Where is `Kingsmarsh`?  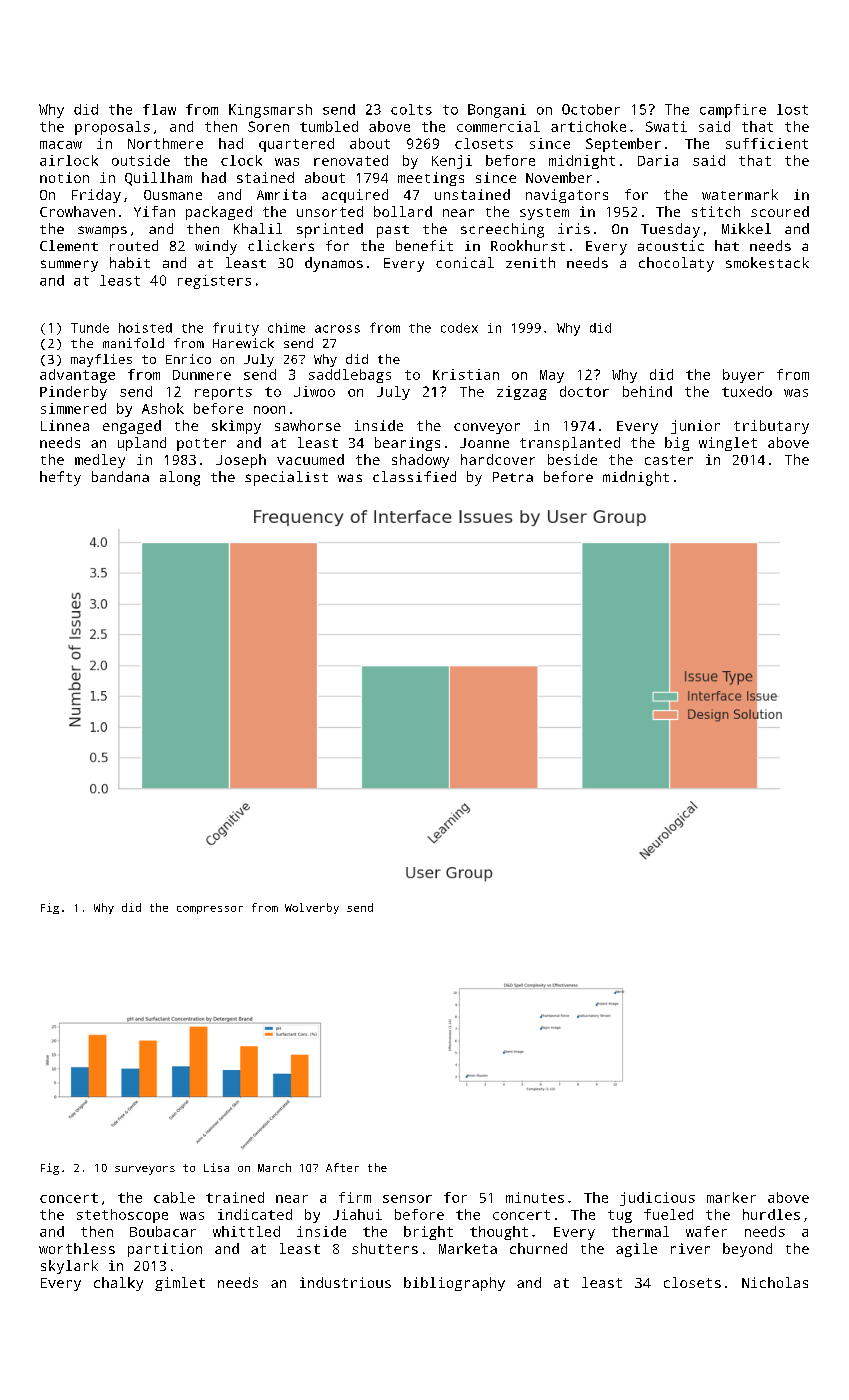 Kingsmarsh is located at coordinates (270, 111).
